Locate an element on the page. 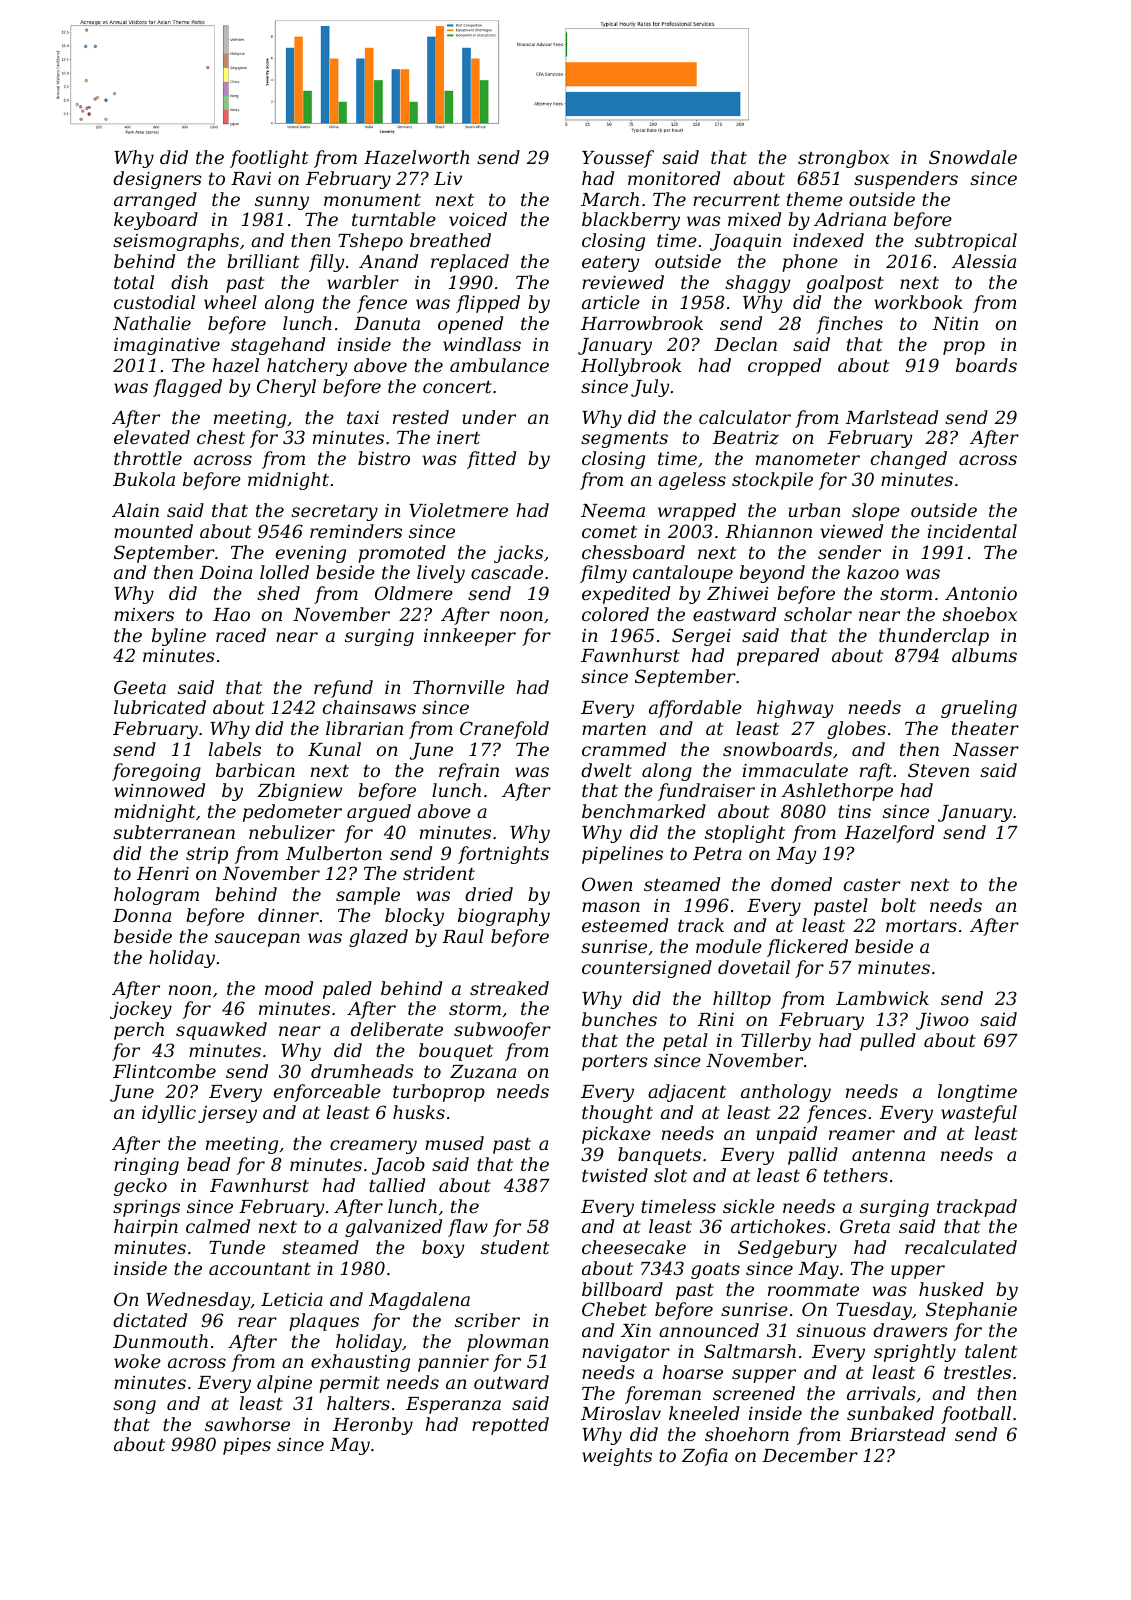 The height and width of the page is (1600, 1131). lolled is located at coordinates (284, 572).
